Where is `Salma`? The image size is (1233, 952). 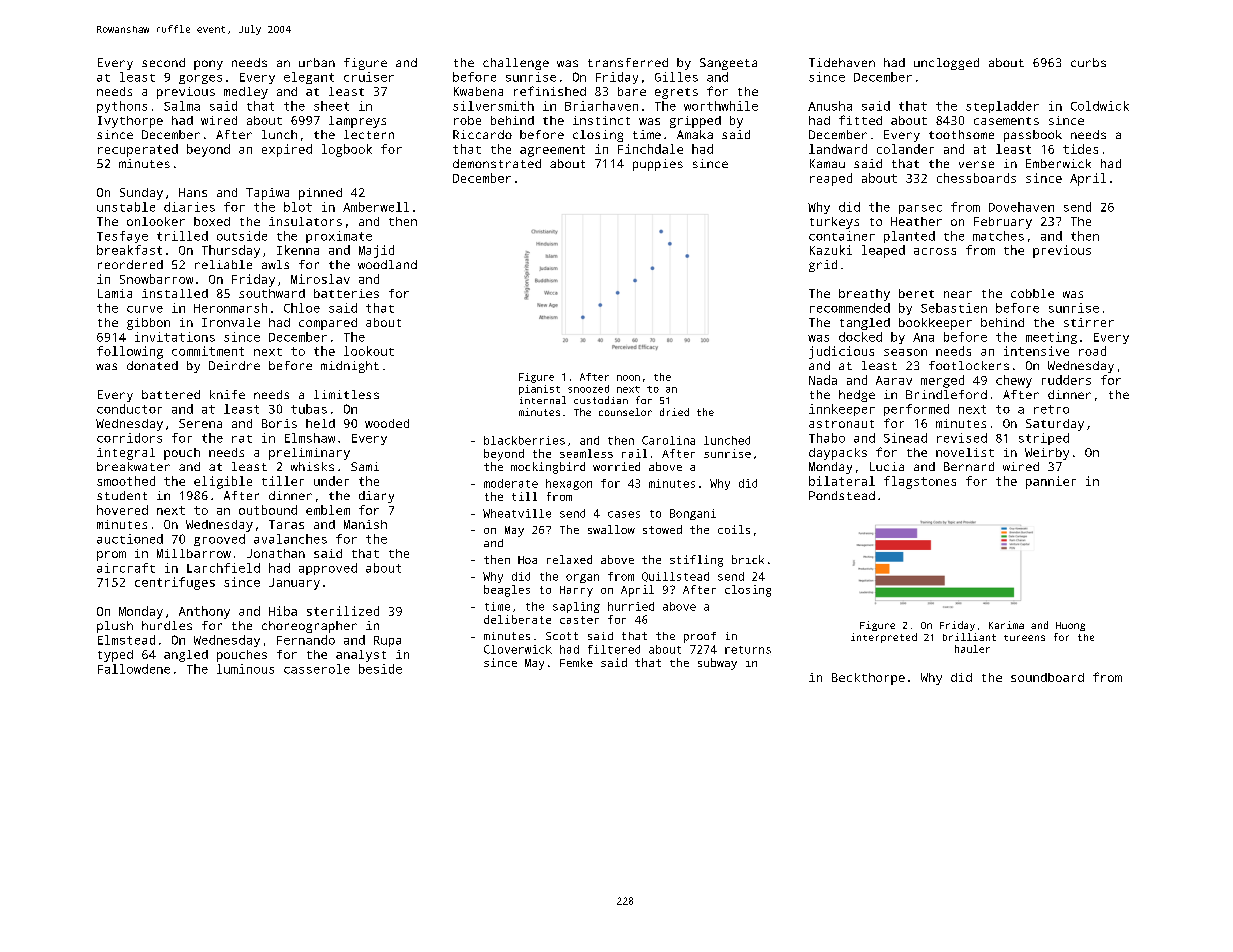 Salma is located at coordinates (182, 106).
